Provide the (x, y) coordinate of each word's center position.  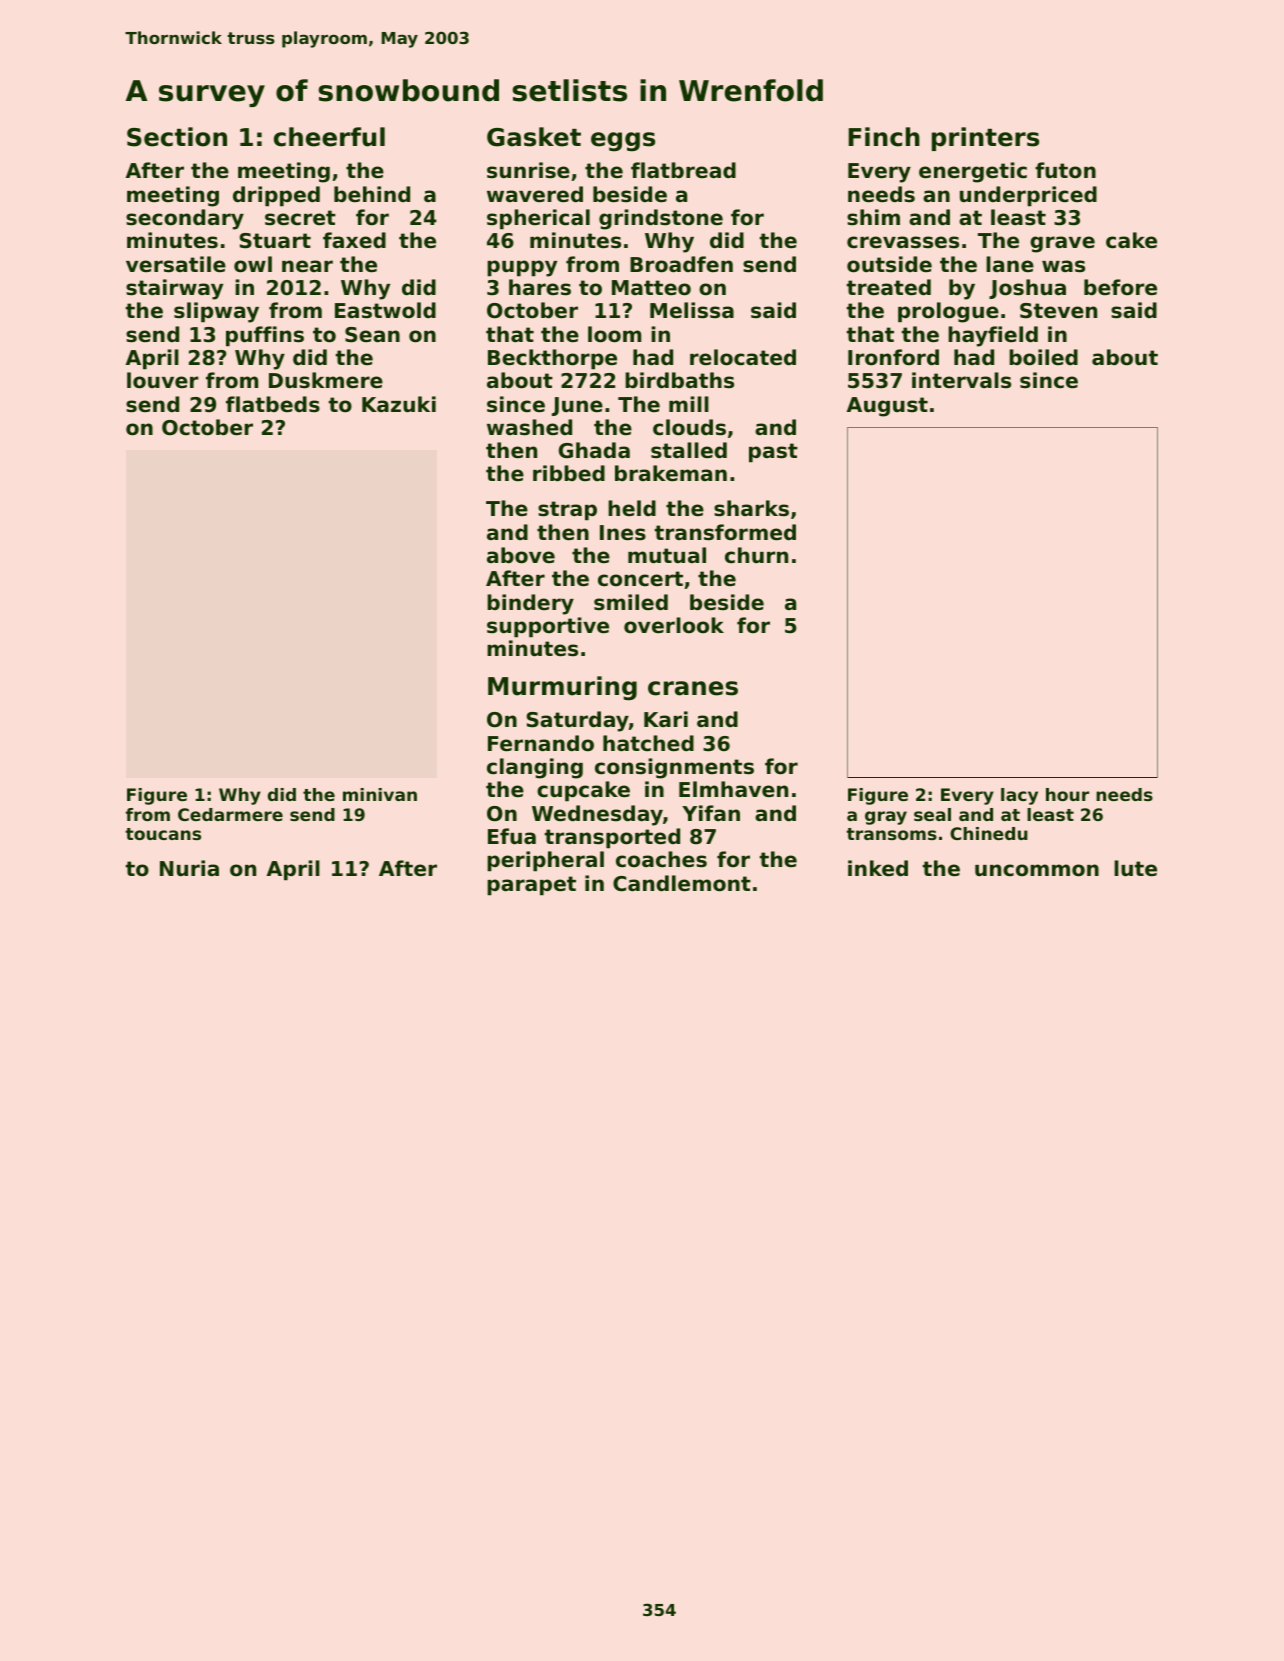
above (521, 555)
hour (1067, 794)
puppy (522, 268)
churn (756, 555)
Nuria (189, 868)
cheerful (329, 137)
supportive (548, 627)
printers (985, 139)
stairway (174, 289)
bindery (530, 604)
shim (873, 217)
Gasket (534, 137)
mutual (667, 555)
